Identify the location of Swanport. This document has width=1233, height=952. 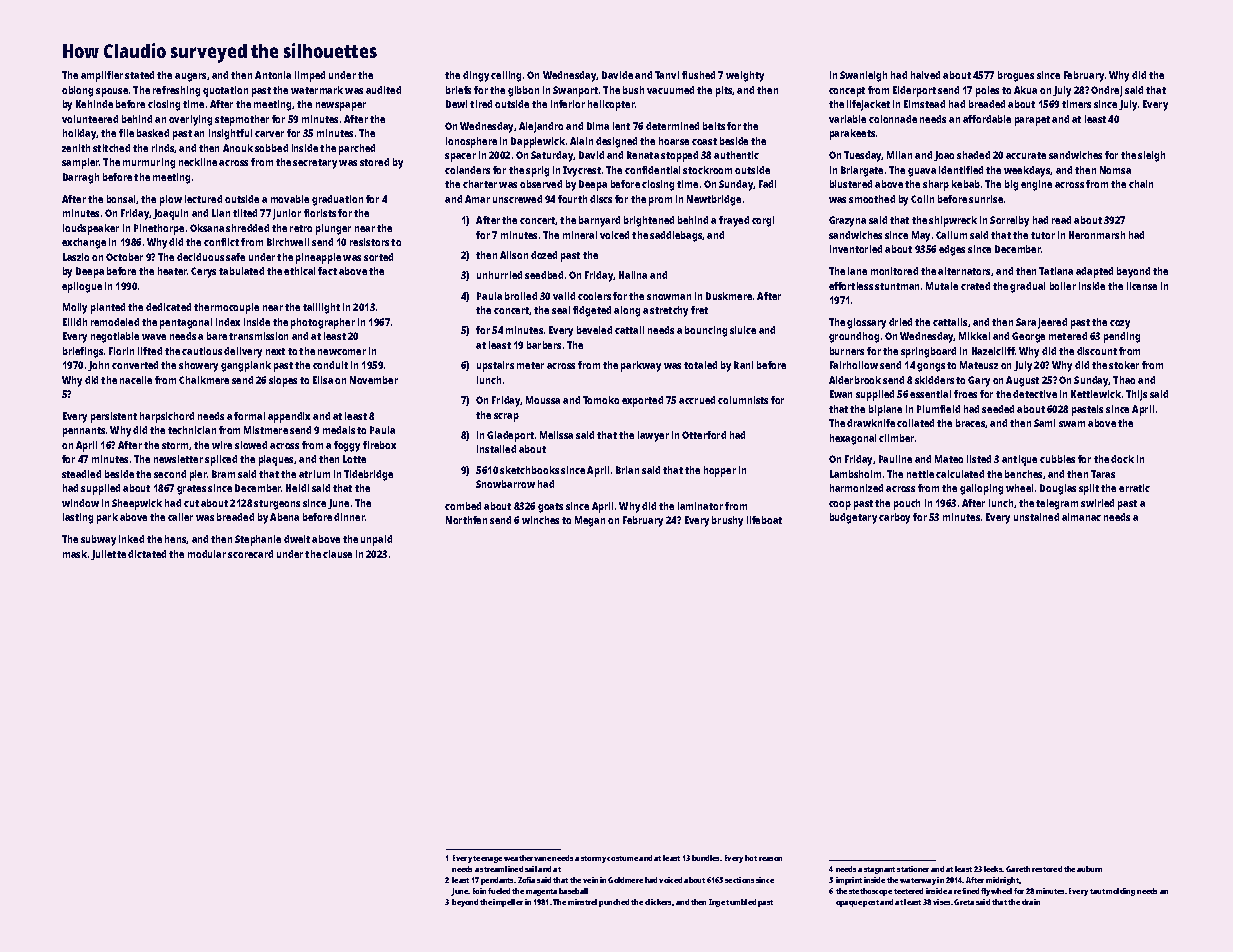
(575, 91).
